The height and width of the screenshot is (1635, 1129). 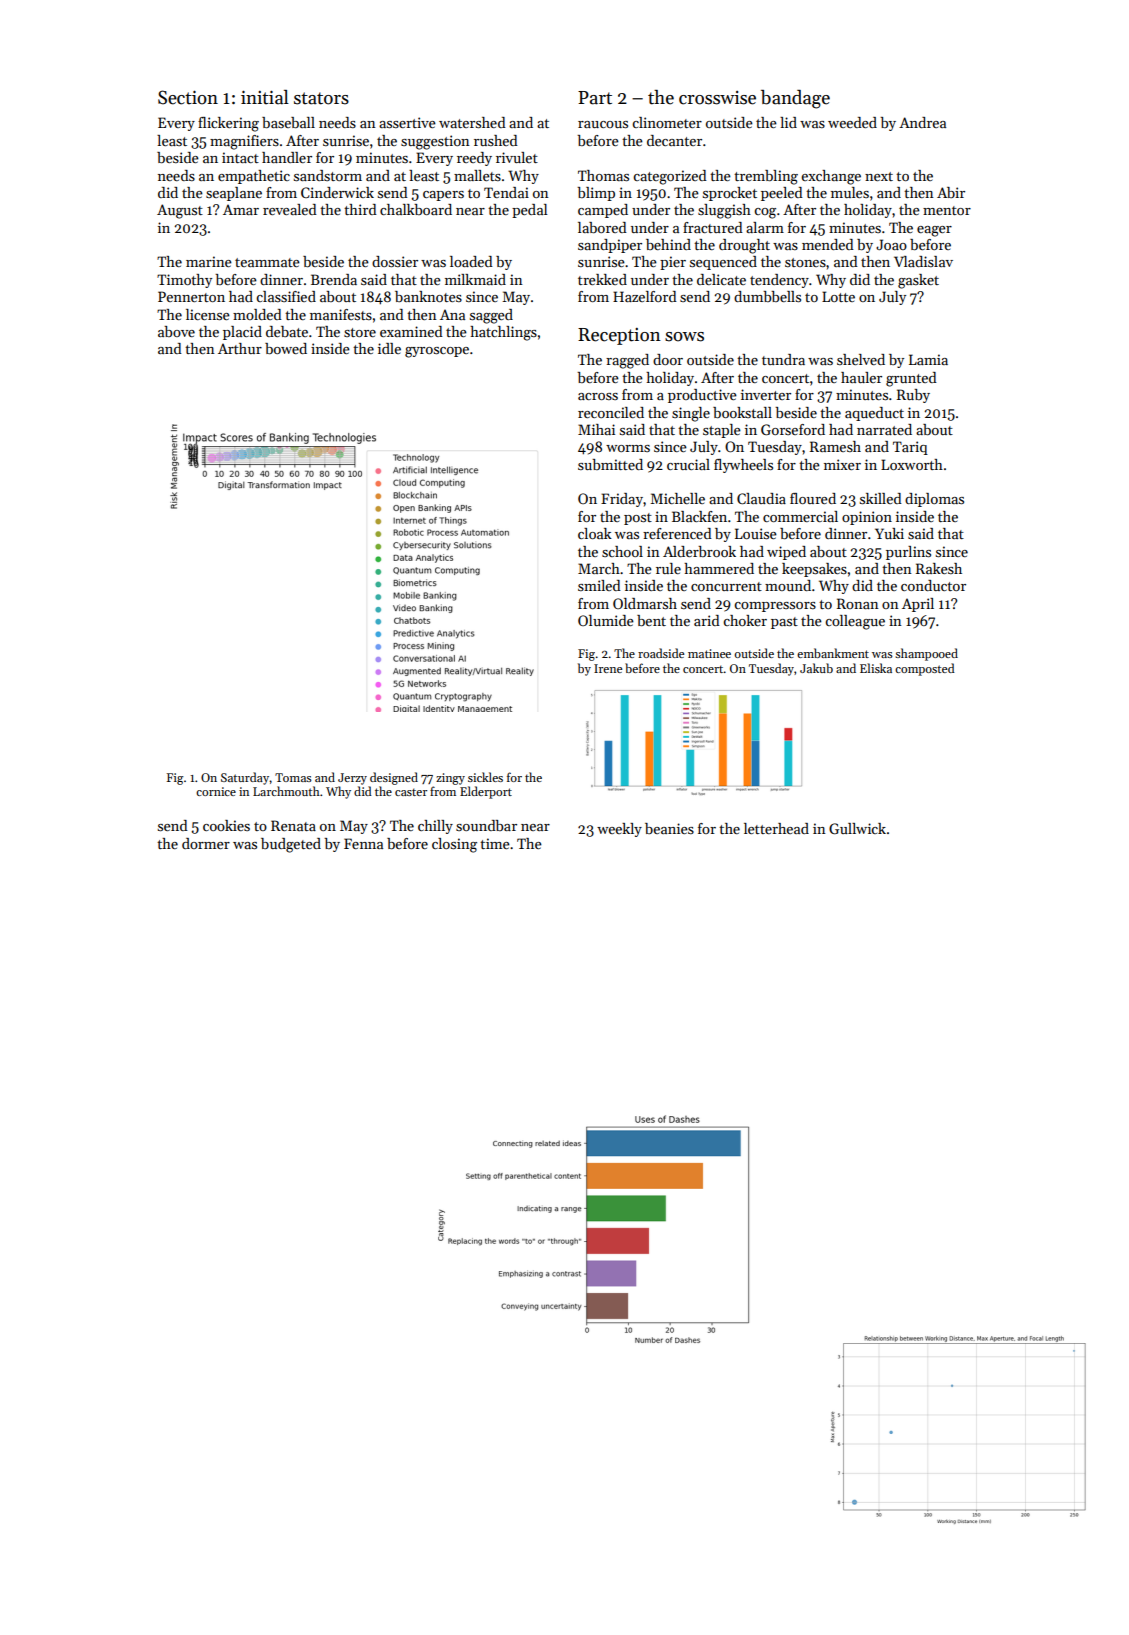 I want to click on Pennerton, so click(x=191, y=296).
